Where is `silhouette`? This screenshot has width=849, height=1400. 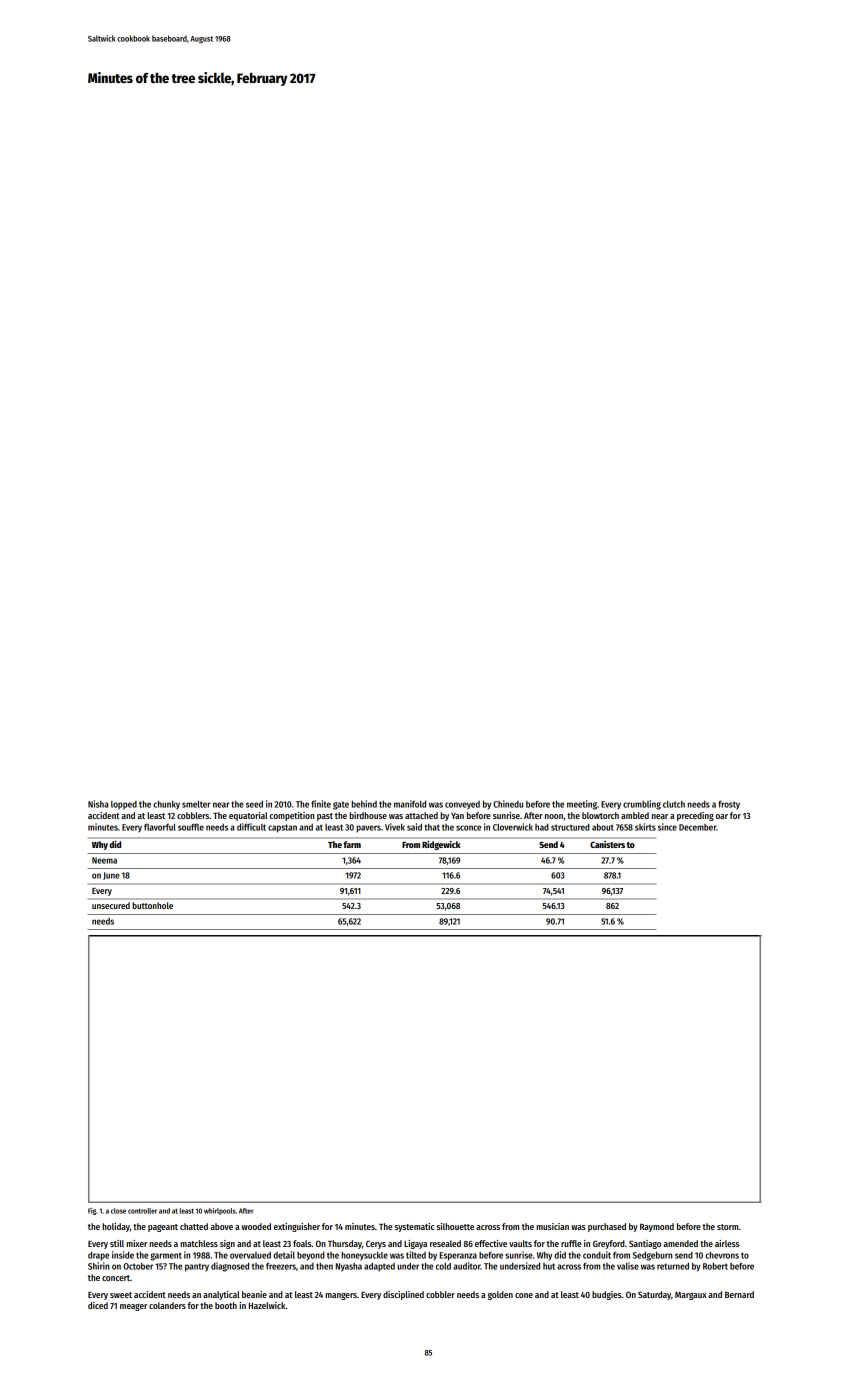
silhouette is located at coordinates (455, 1226).
